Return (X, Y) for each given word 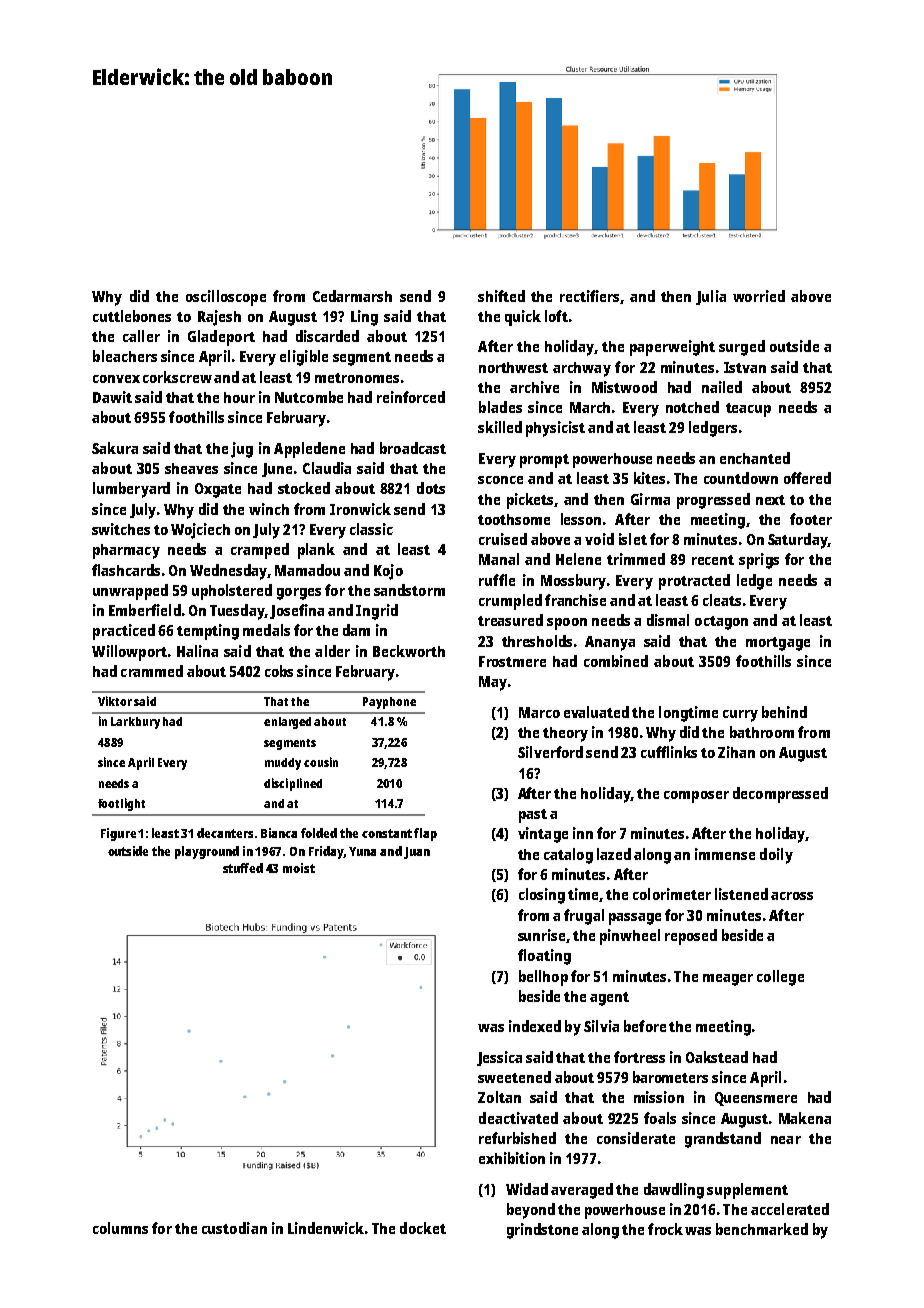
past (533, 816)
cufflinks (669, 752)
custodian (234, 1228)
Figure (118, 834)
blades (500, 407)
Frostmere (512, 661)
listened (741, 894)
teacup (748, 410)
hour (239, 397)
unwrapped (130, 592)
